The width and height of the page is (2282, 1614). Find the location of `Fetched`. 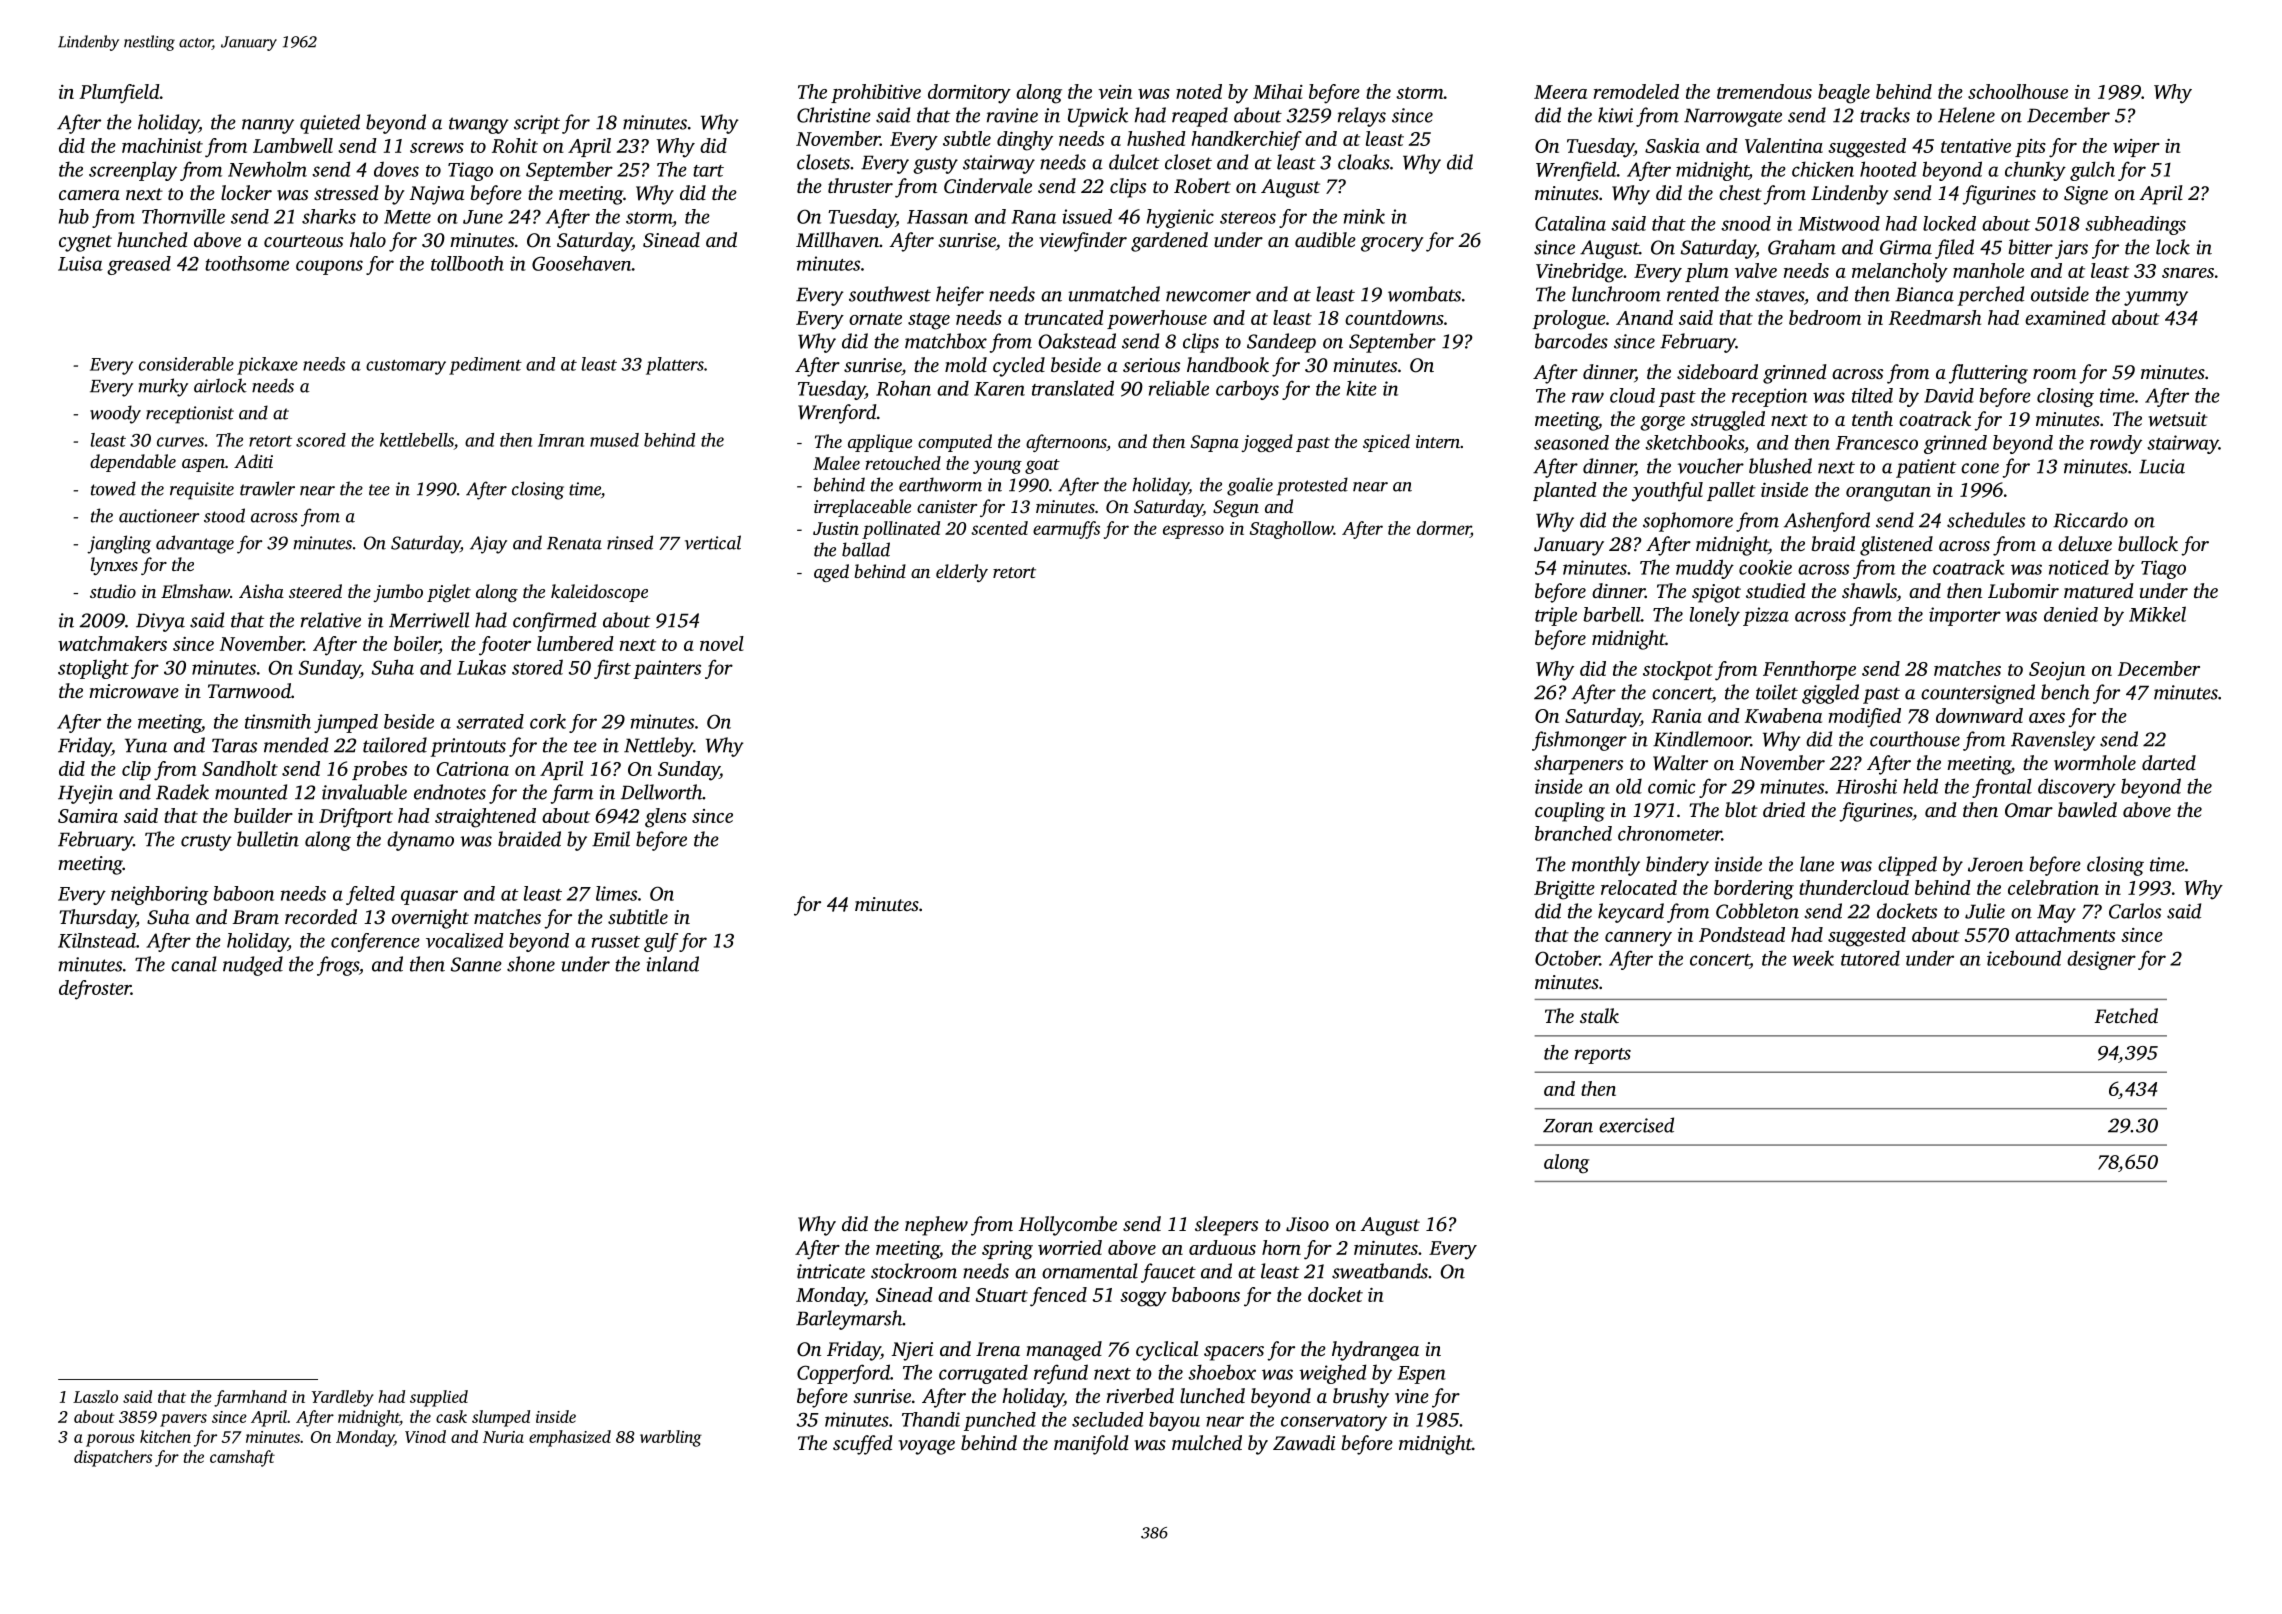

Fetched is located at coordinates (2126, 1015).
